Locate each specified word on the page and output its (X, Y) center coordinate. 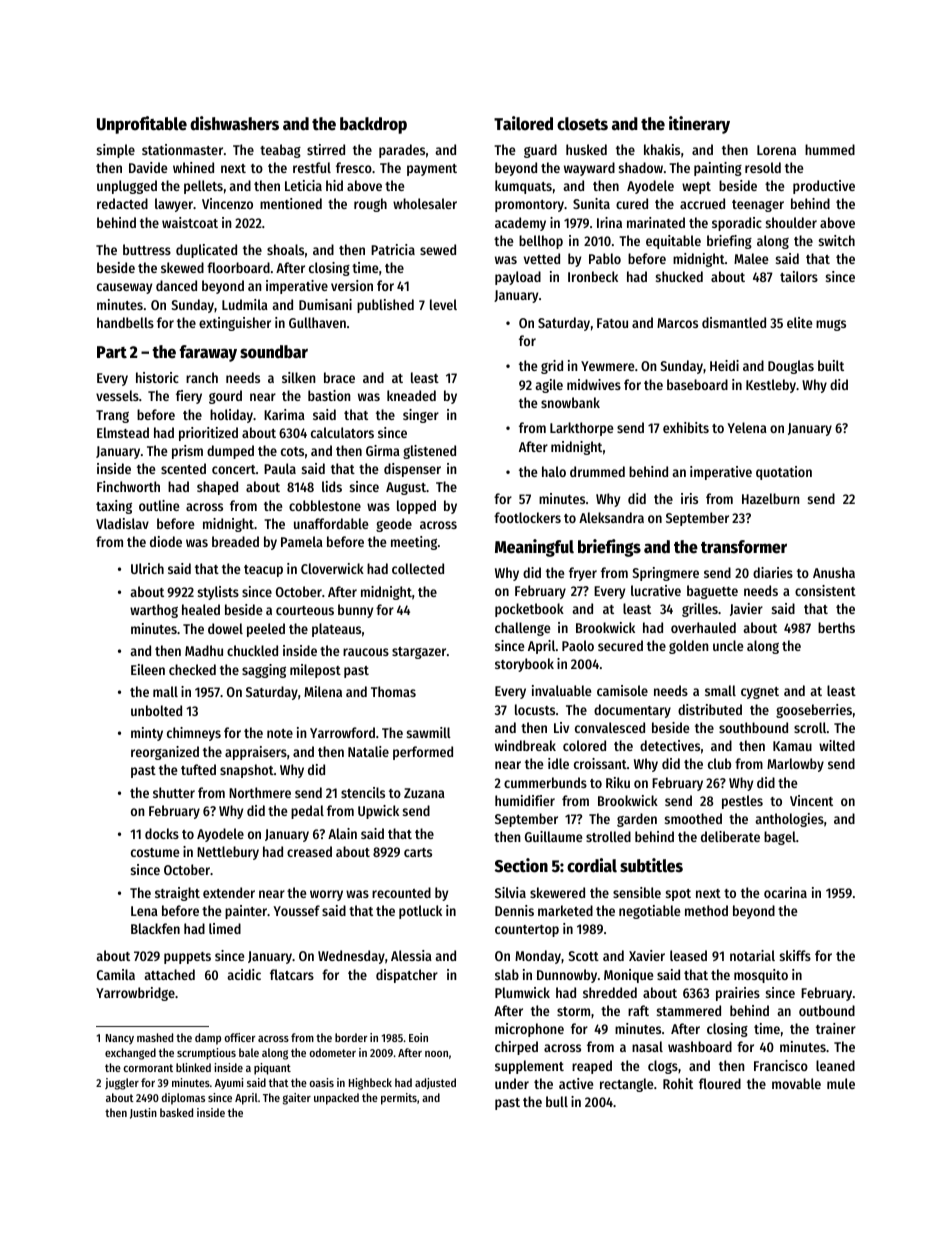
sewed (438, 249)
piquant (272, 1069)
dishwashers (234, 123)
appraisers (256, 753)
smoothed (693, 818)
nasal (647, 1046)
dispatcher (407, 976)
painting (718, 169)
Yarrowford (342, 732)
